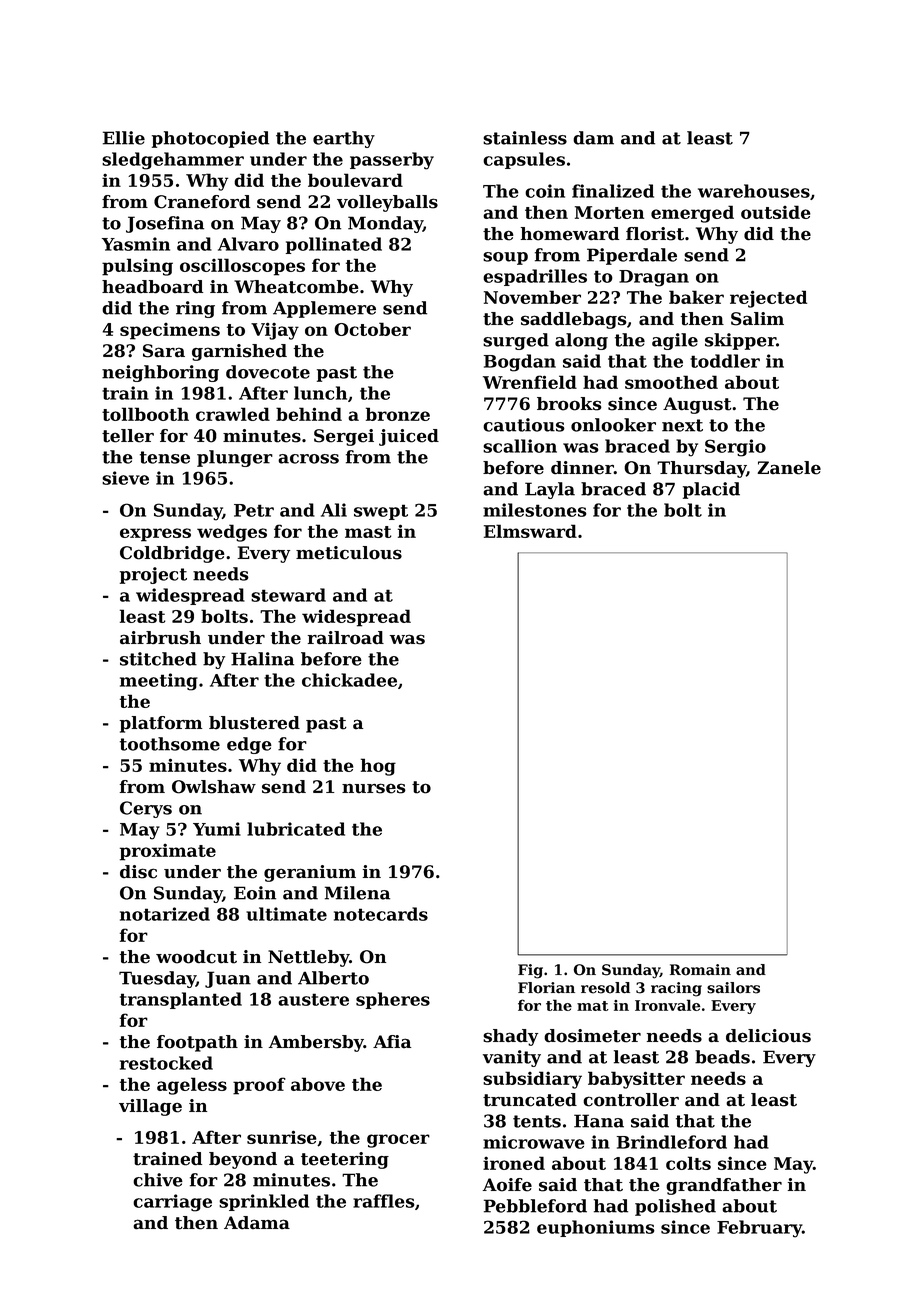 The height and width of the document is (1314, 924). What do you see at coordinates (740, 341) in the document?
I see `skipper` at bounding box center [740, 341].
